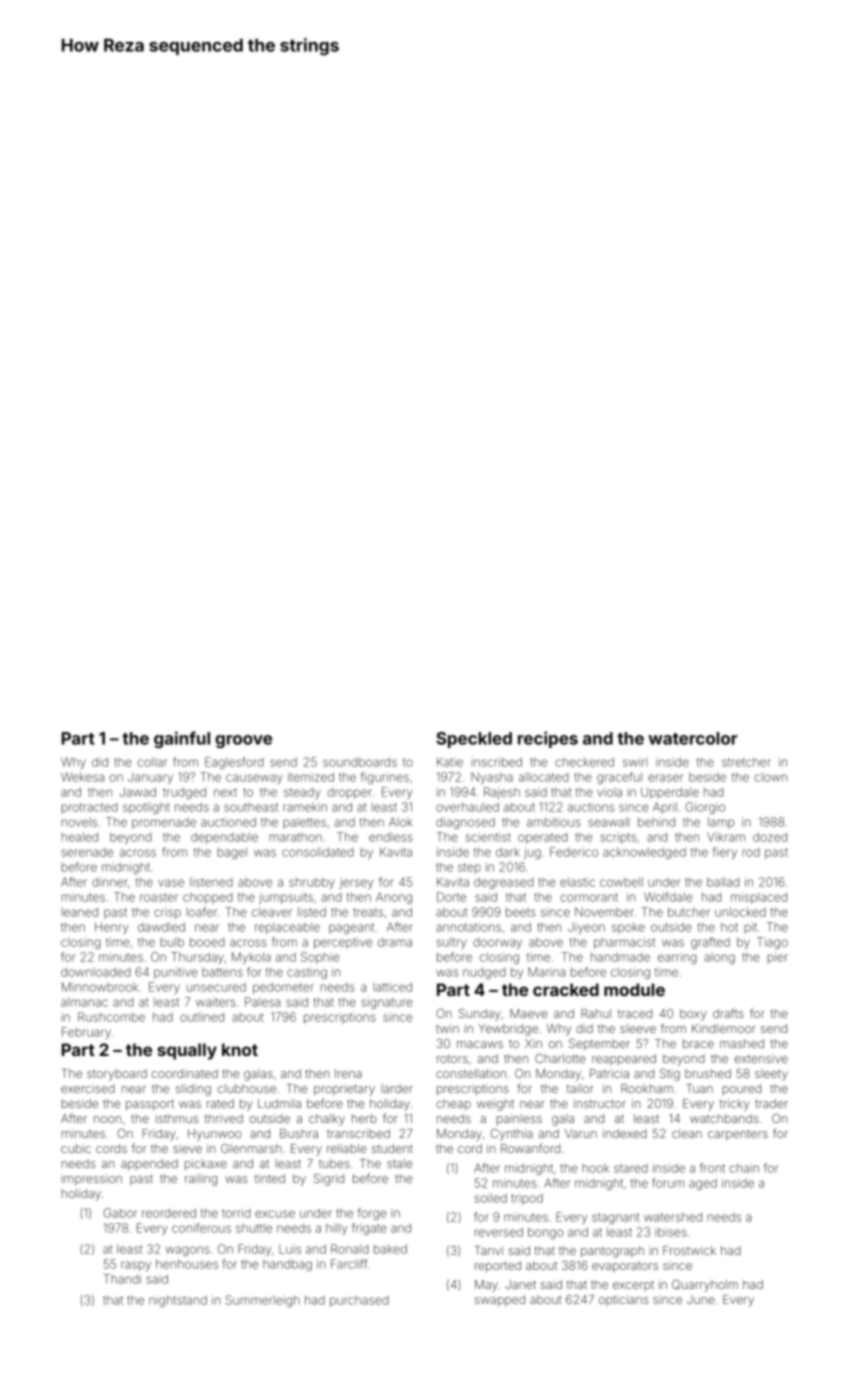 This document has height=1400, width=849. Describe the element at coordinates (215, 1002) in the document. I see `waiters` at that location.
